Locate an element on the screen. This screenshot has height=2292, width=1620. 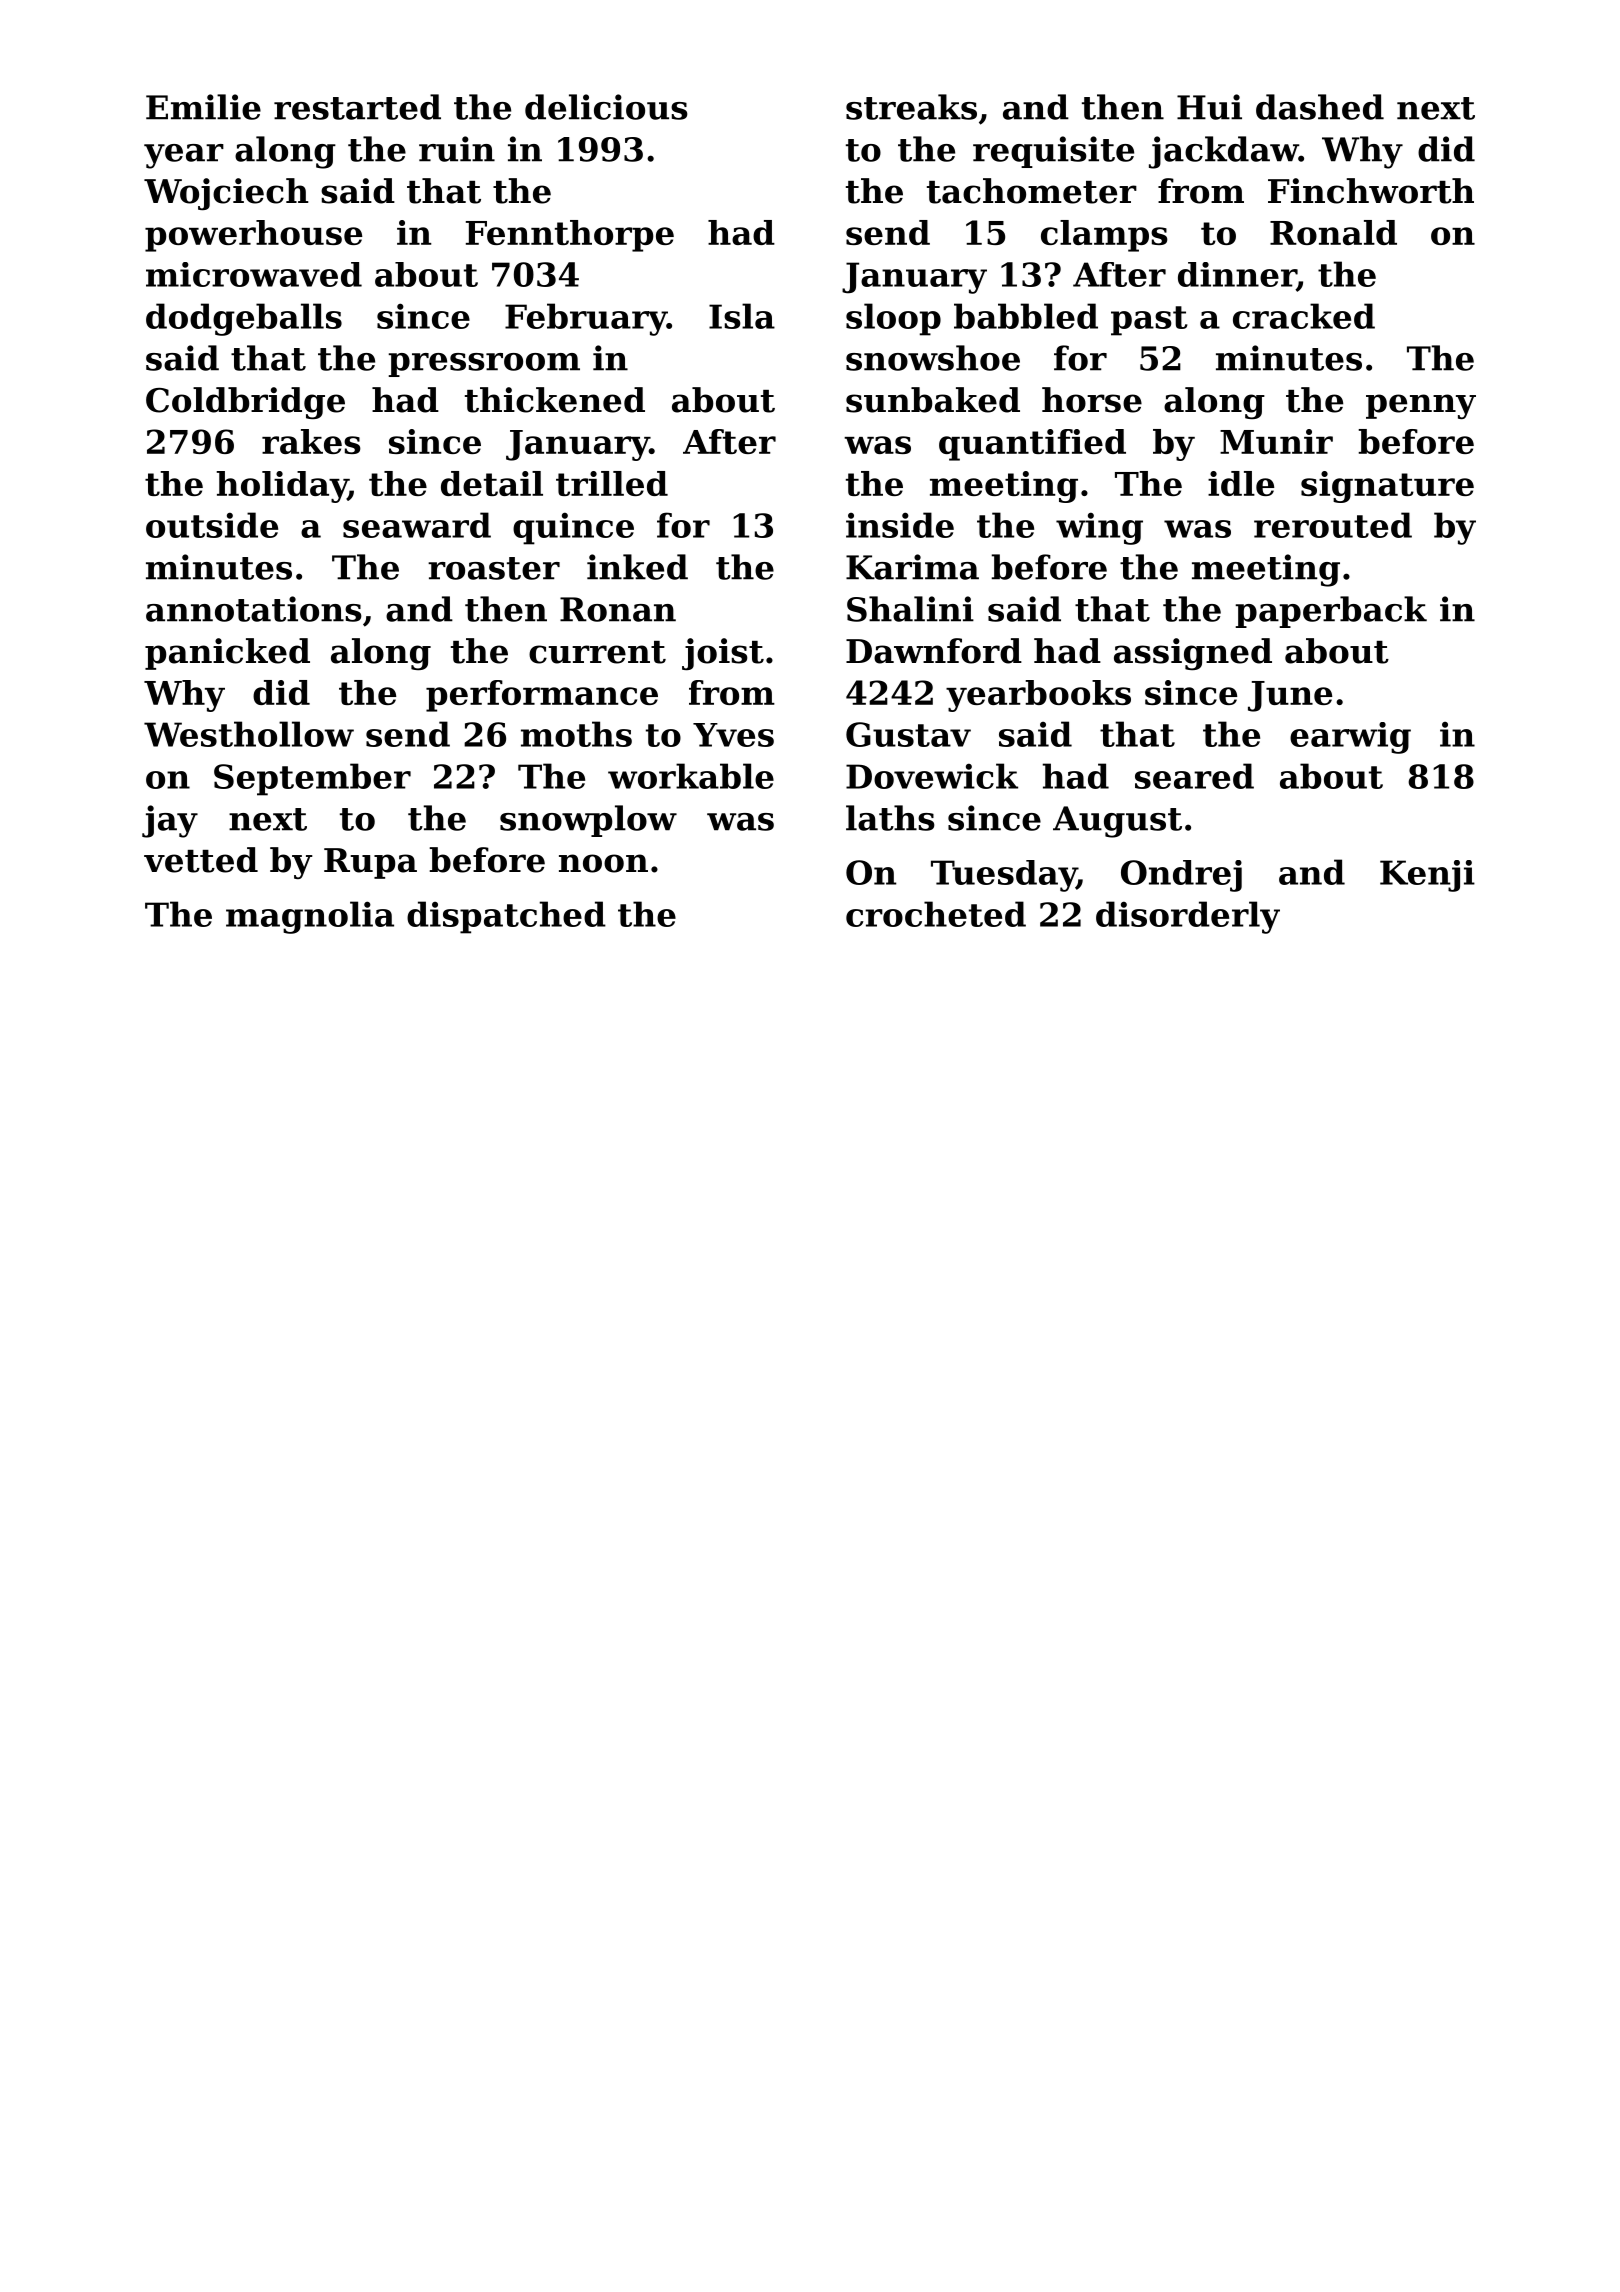
assigned is located at coordinates (1193, 654).
